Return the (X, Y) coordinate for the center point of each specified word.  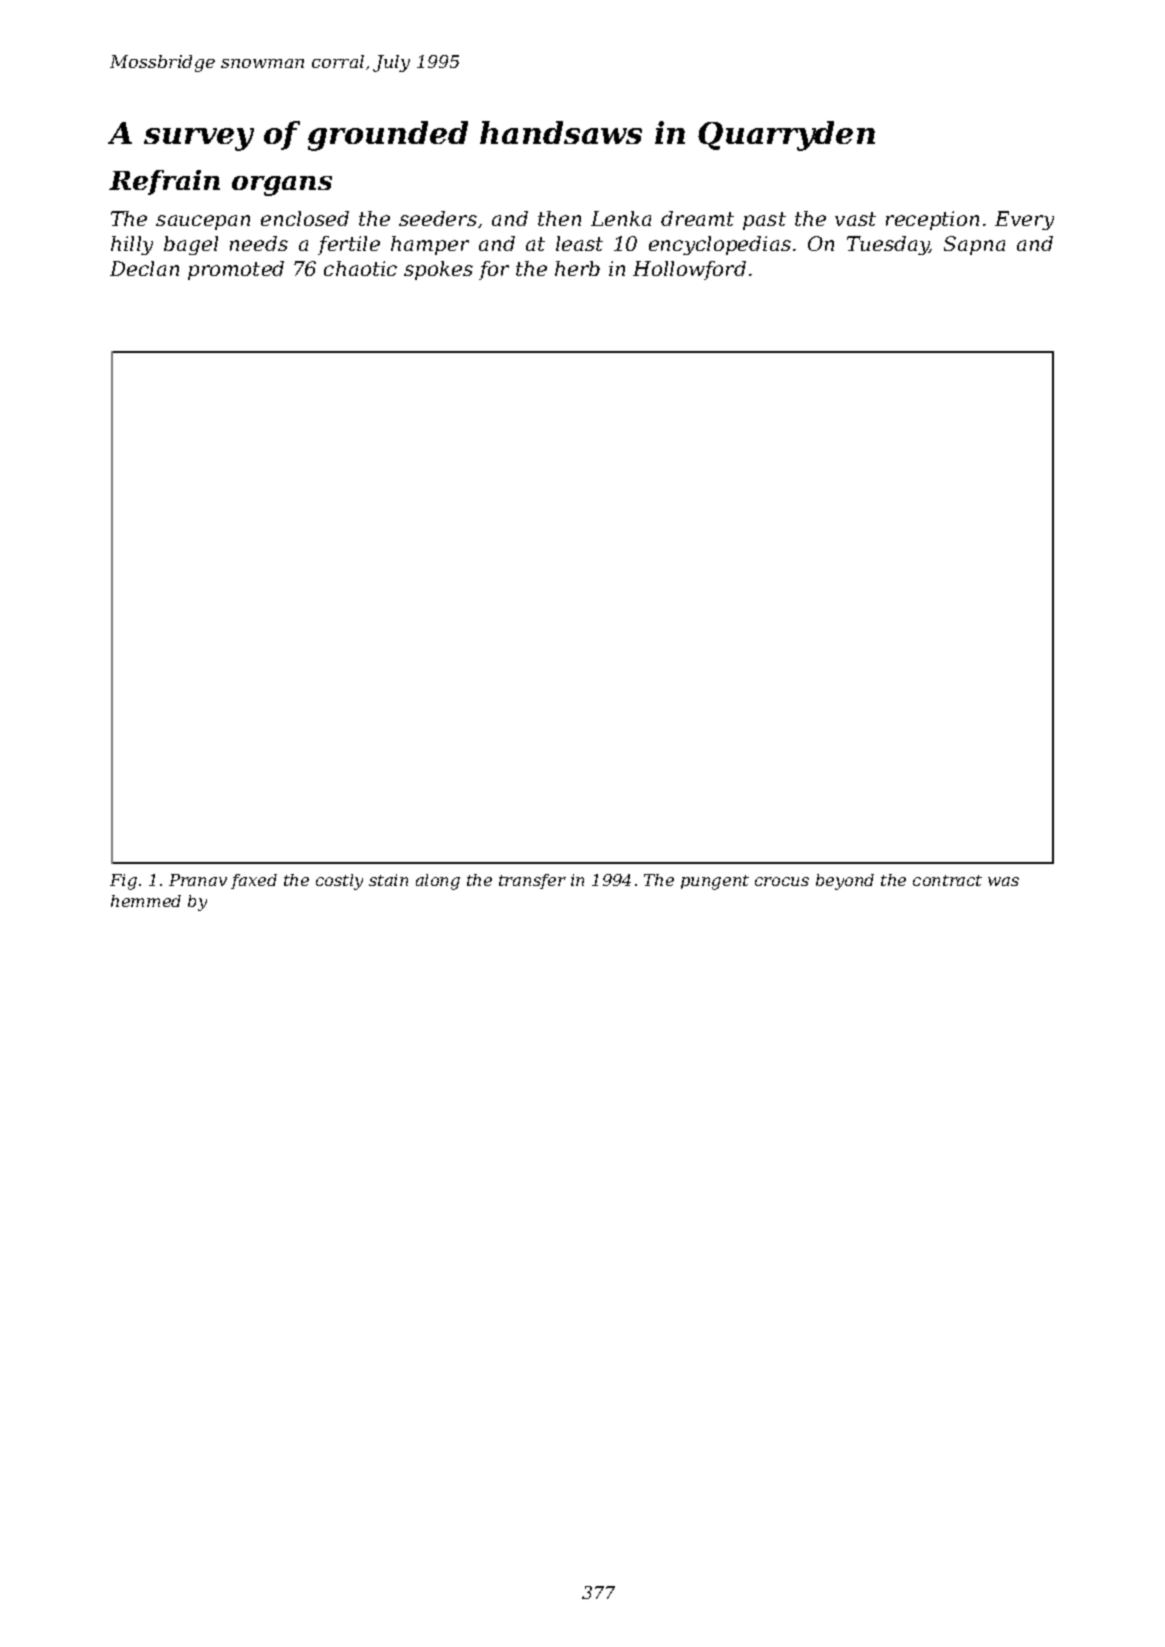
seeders (438, 218)
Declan (144, 268)
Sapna (974, 245)
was (1003, 881)
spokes (438, 270)
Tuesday (888, 245)
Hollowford (689, 270)
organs (282, 186)
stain (388, 880)
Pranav (198, 880)
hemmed (146, 901)
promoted (236, 270)
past (764, 221)
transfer (532, 881)
